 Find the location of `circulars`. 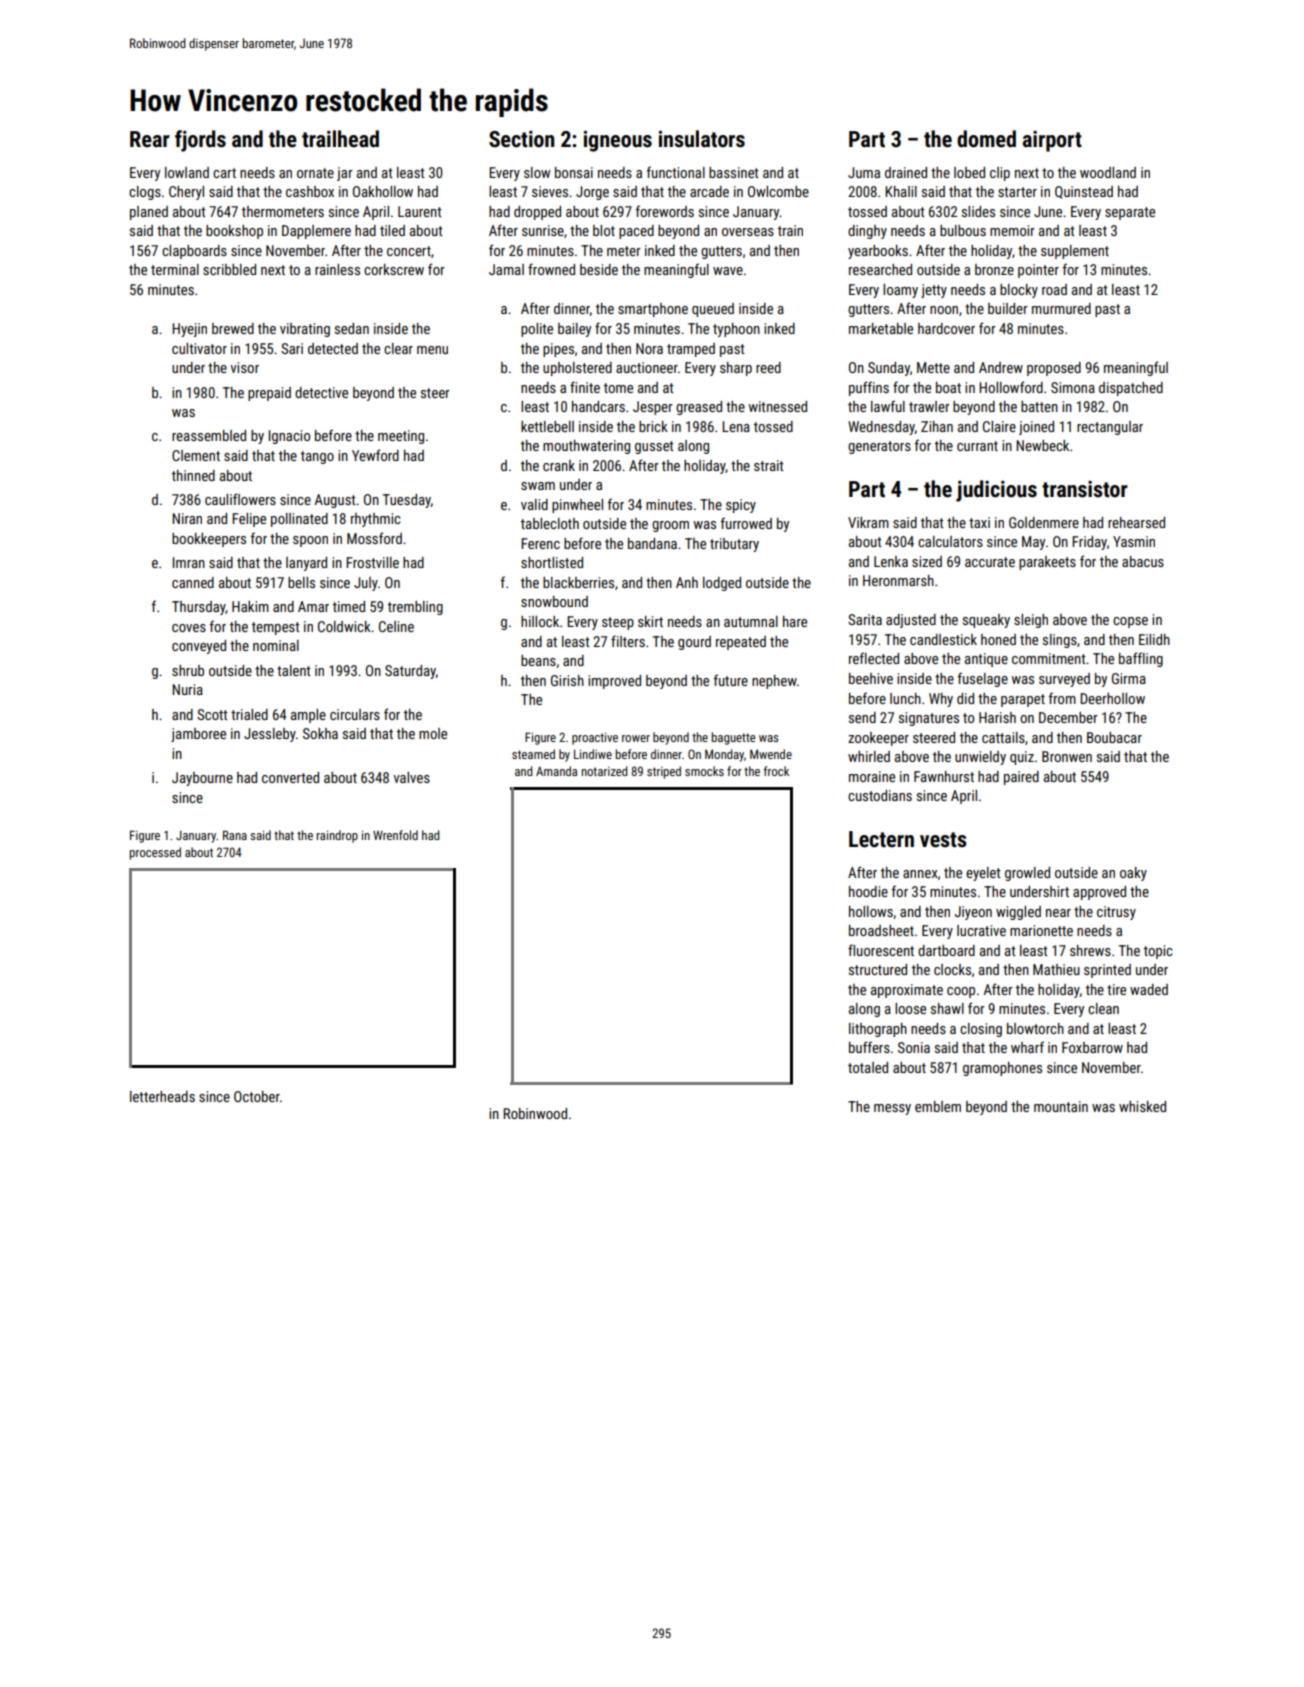

circulars is located at coordinates (355, 714).
